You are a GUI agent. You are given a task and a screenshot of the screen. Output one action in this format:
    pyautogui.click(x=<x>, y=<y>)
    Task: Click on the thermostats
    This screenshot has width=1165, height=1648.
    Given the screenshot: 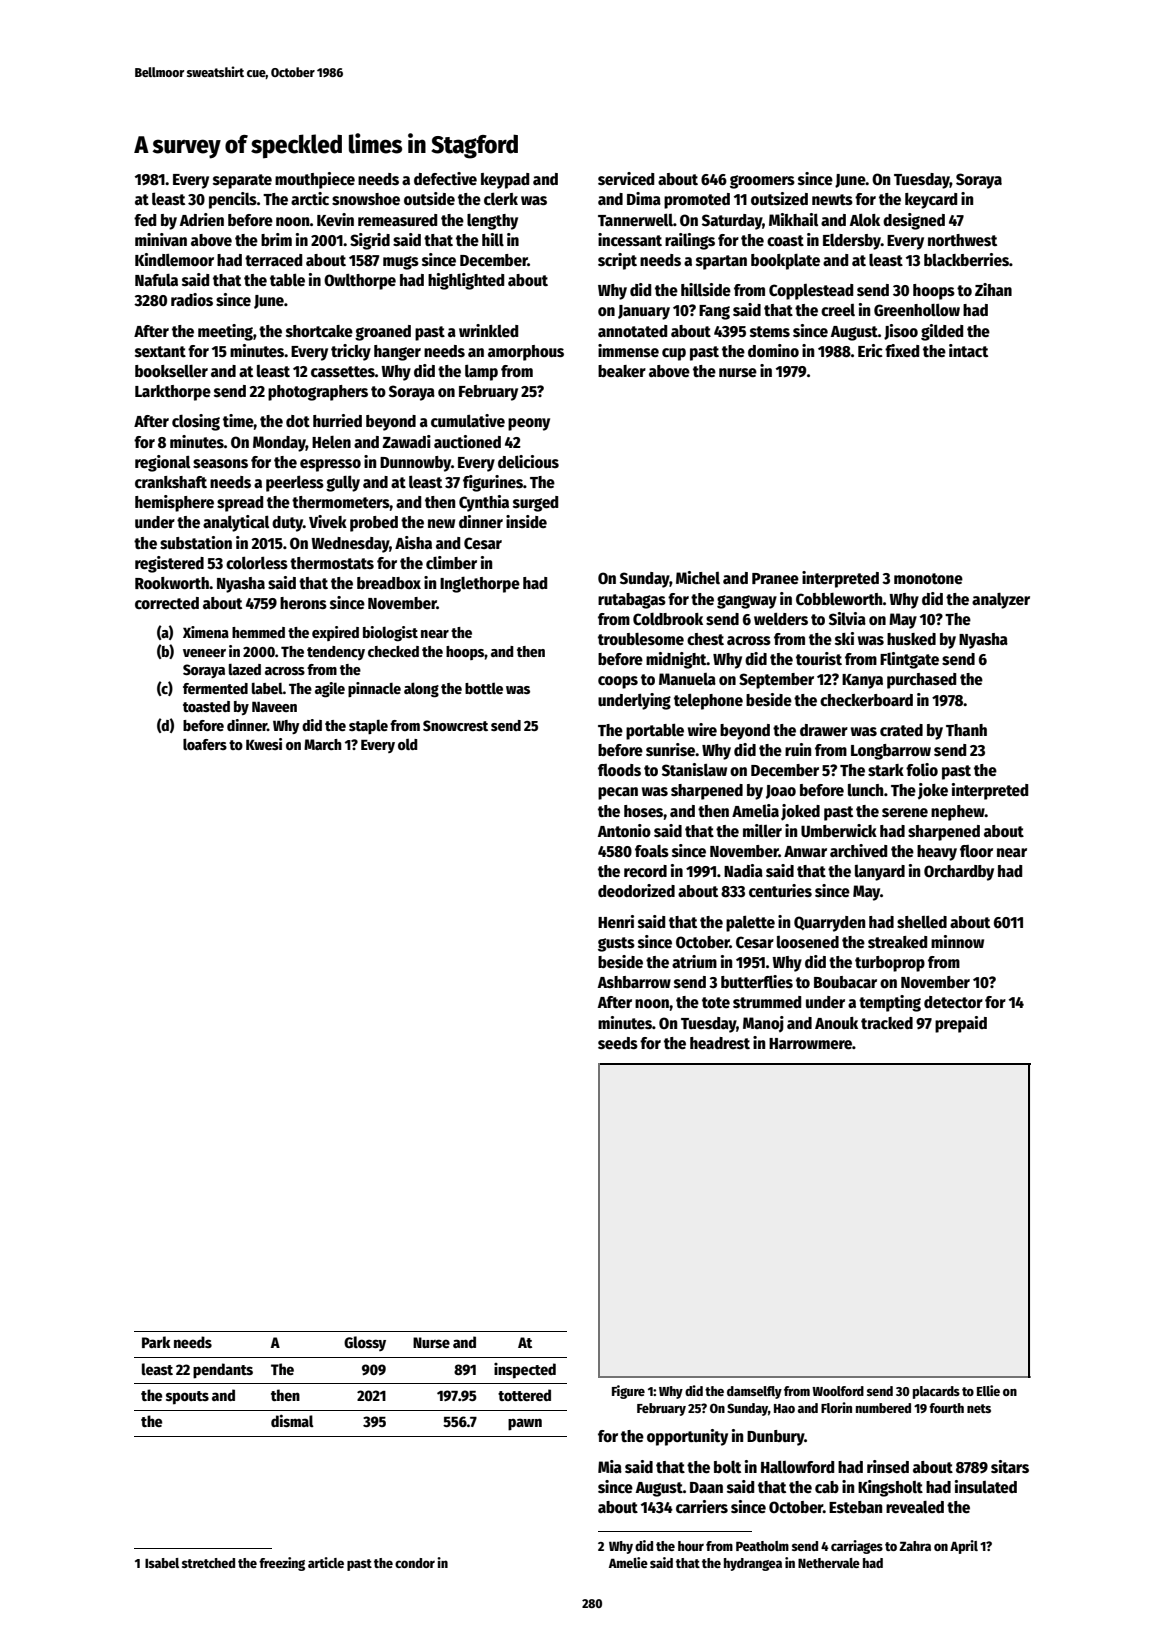 What is the action you would take?
    pyautogui.click(x=332, y=563)
